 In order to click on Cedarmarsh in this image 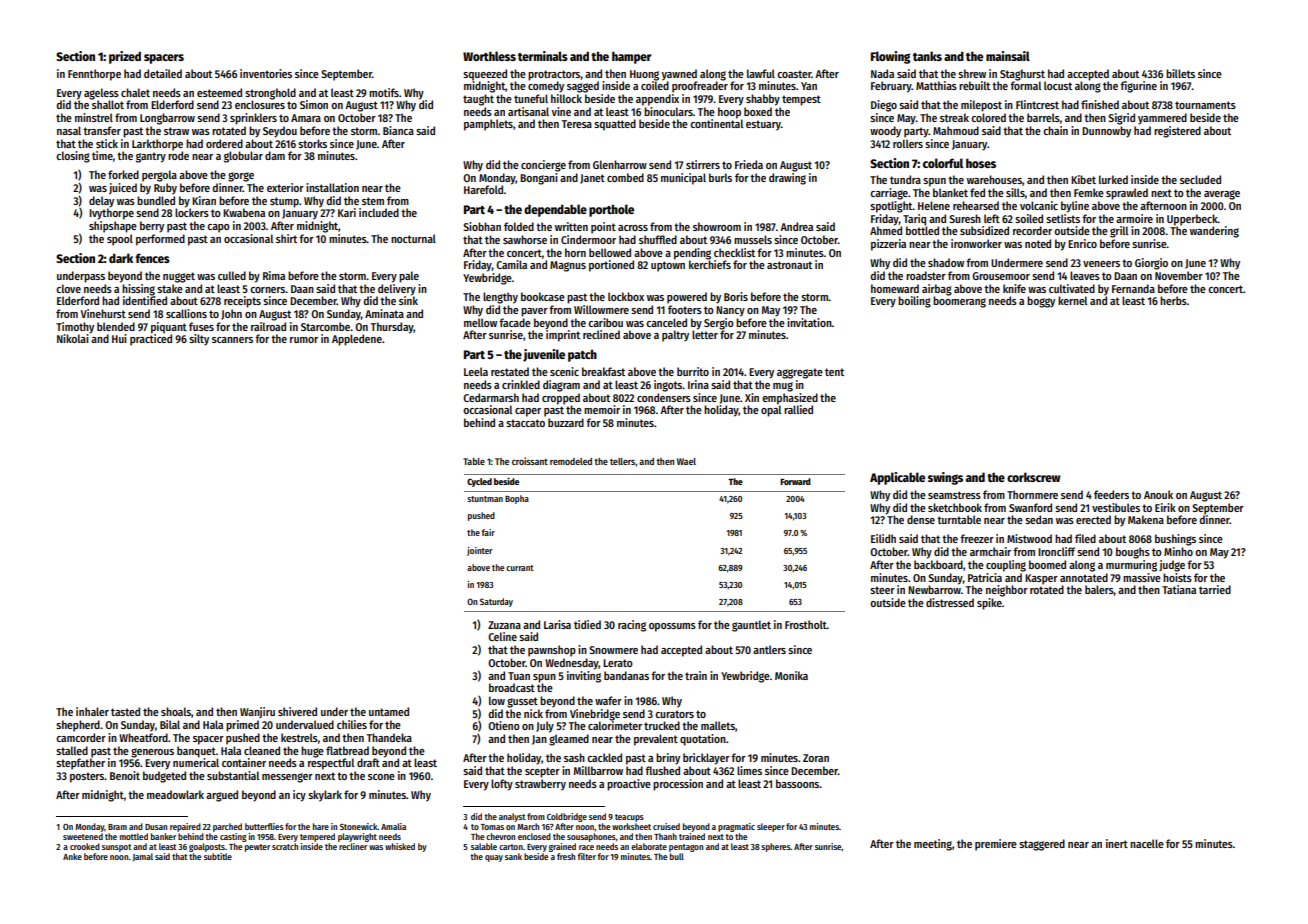, I will do `click(491, 397)`.
